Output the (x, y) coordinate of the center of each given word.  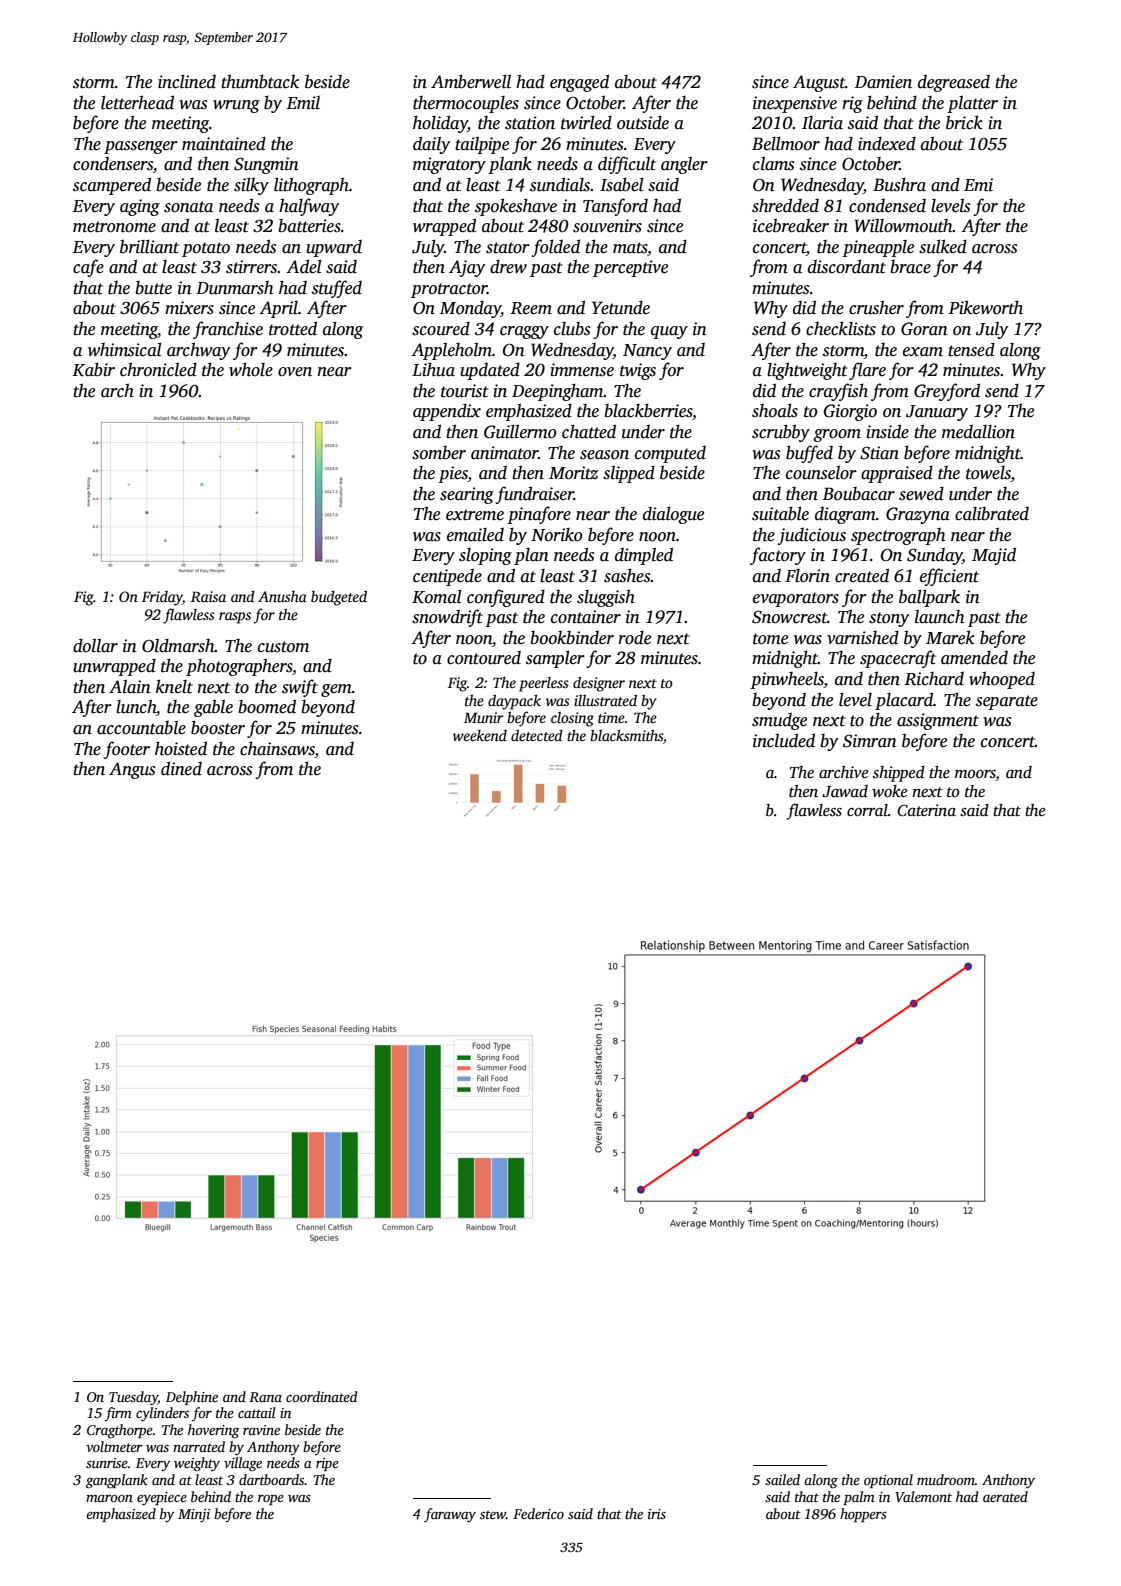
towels (988, 474)
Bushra (899, 184)
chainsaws (277, 748)
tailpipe (482, 145)
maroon (109, 1498)
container (586, 617)
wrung (236, 106)
